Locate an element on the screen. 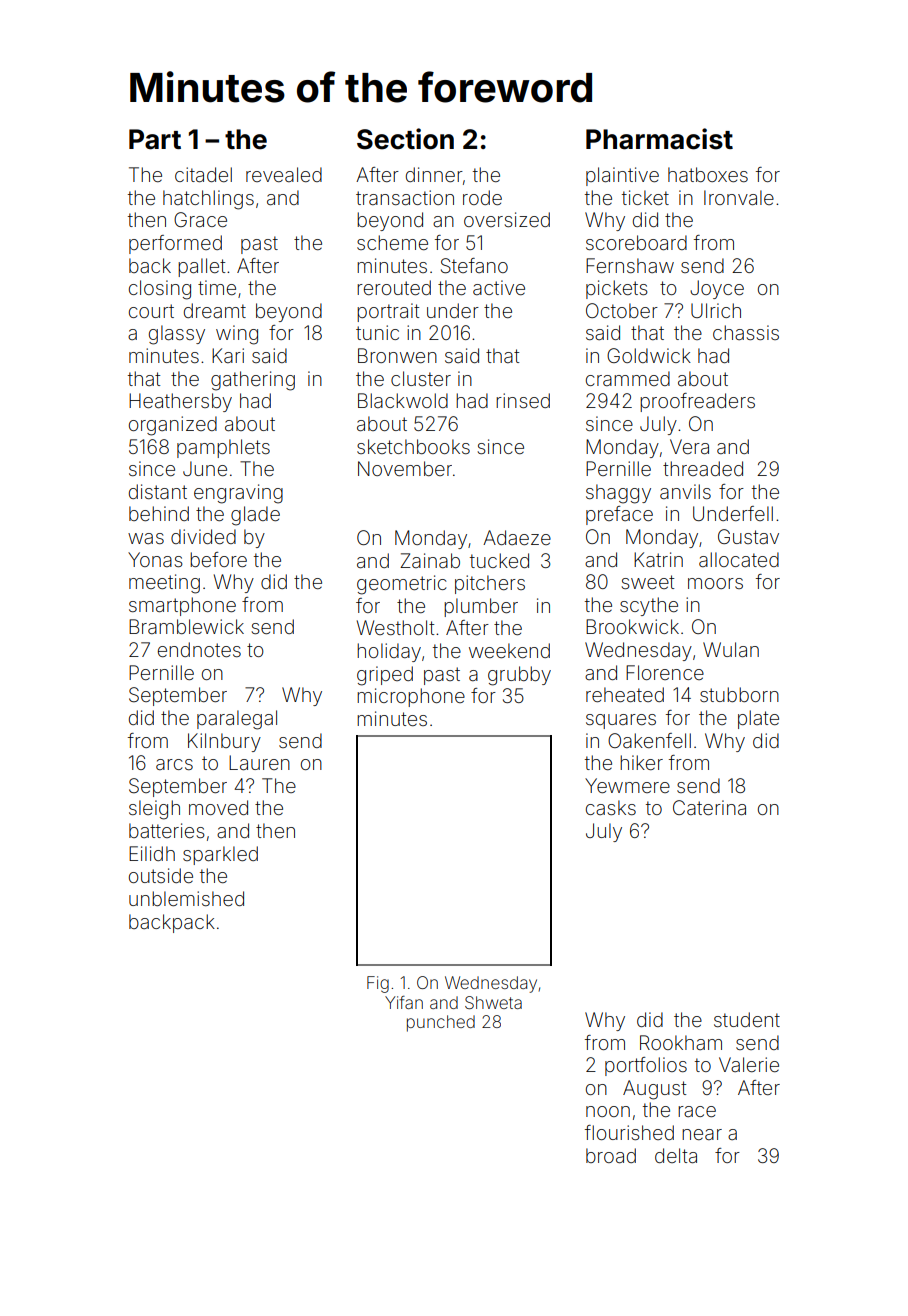 The height and width of the screenshot is (1316, 908). Section is located at coordinates (405, 139).
